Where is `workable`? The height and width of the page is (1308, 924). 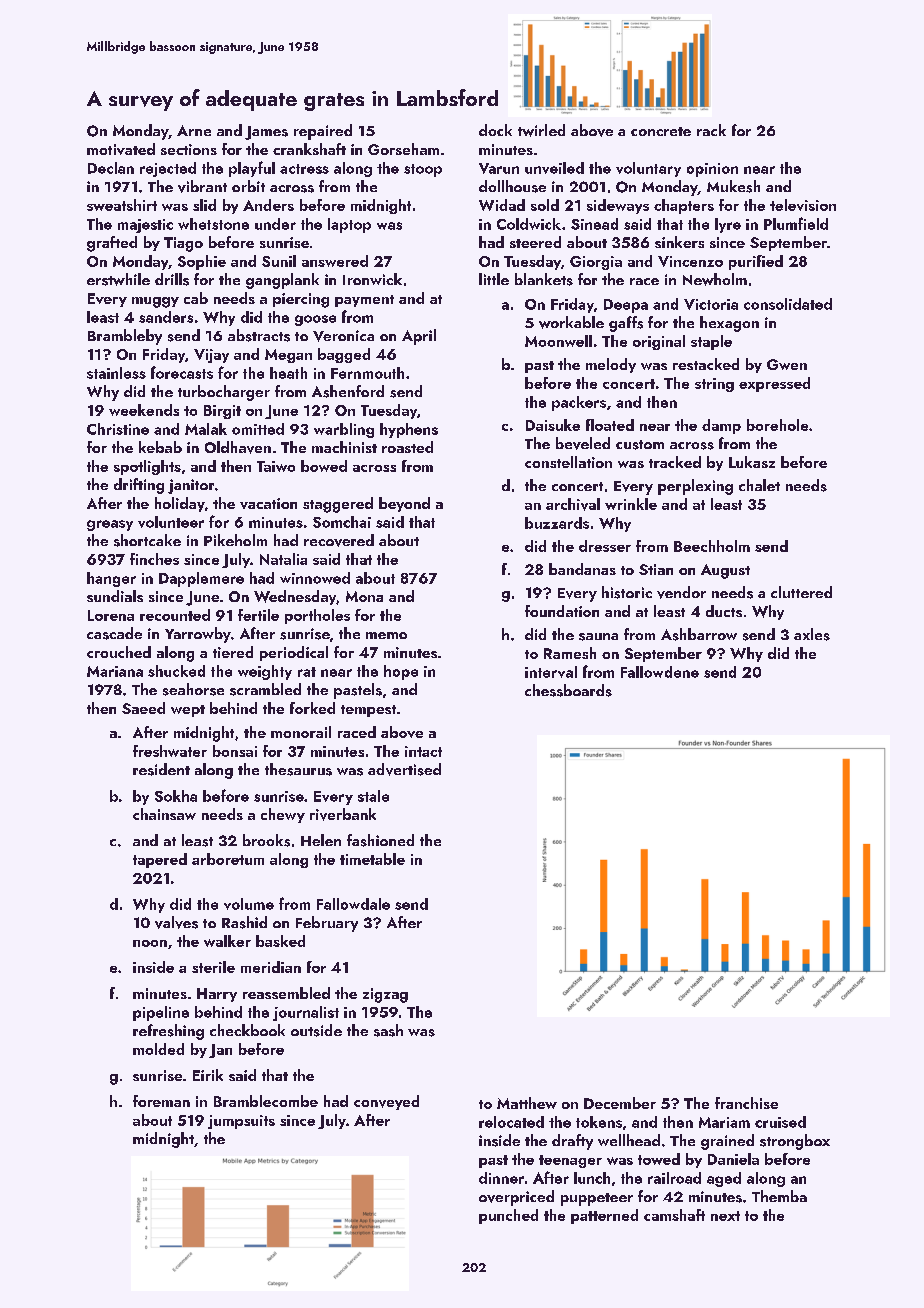
workable is located at coordinates (571, 322).
